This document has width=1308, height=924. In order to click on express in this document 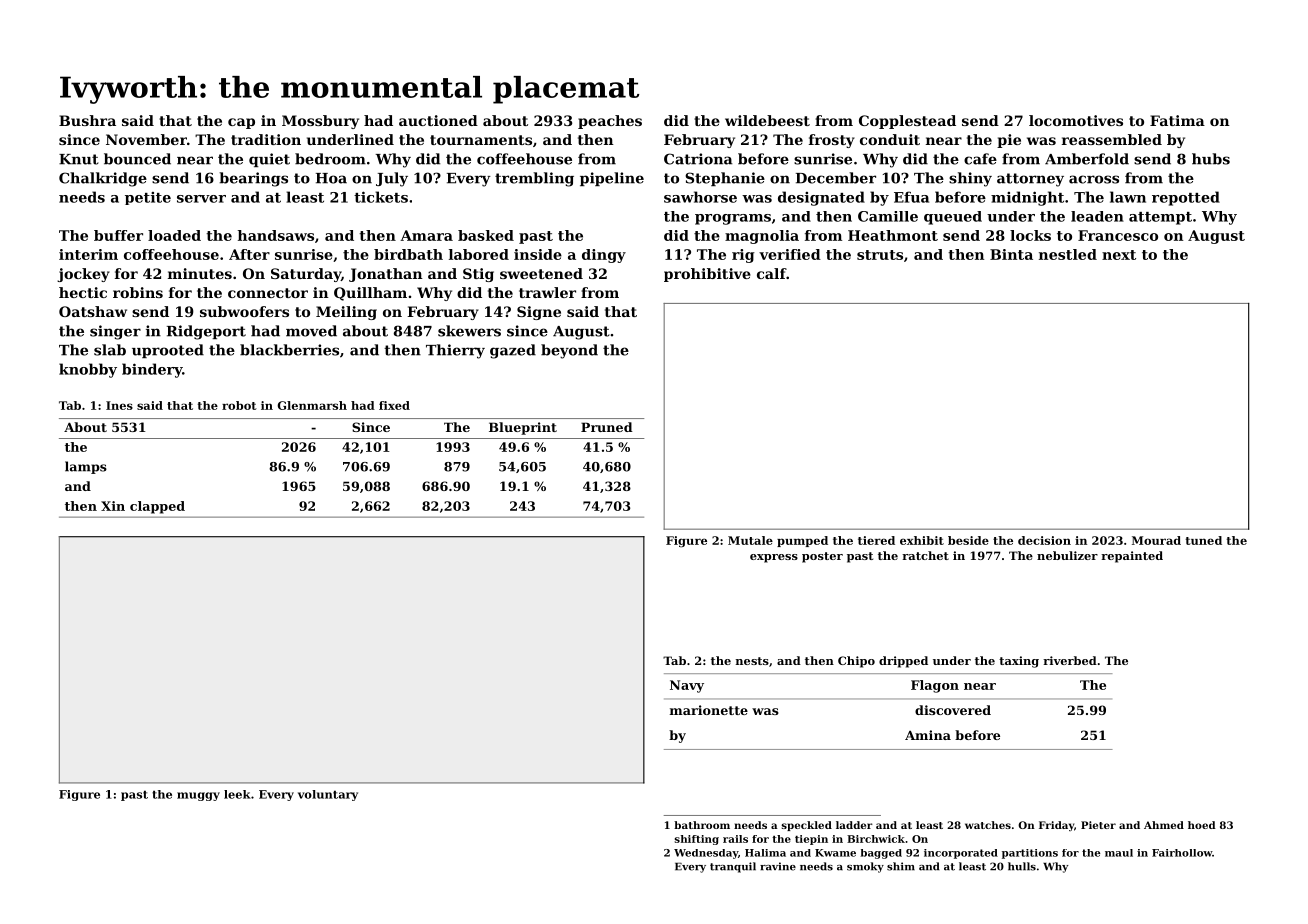, I will do `click(774, 558)`.
